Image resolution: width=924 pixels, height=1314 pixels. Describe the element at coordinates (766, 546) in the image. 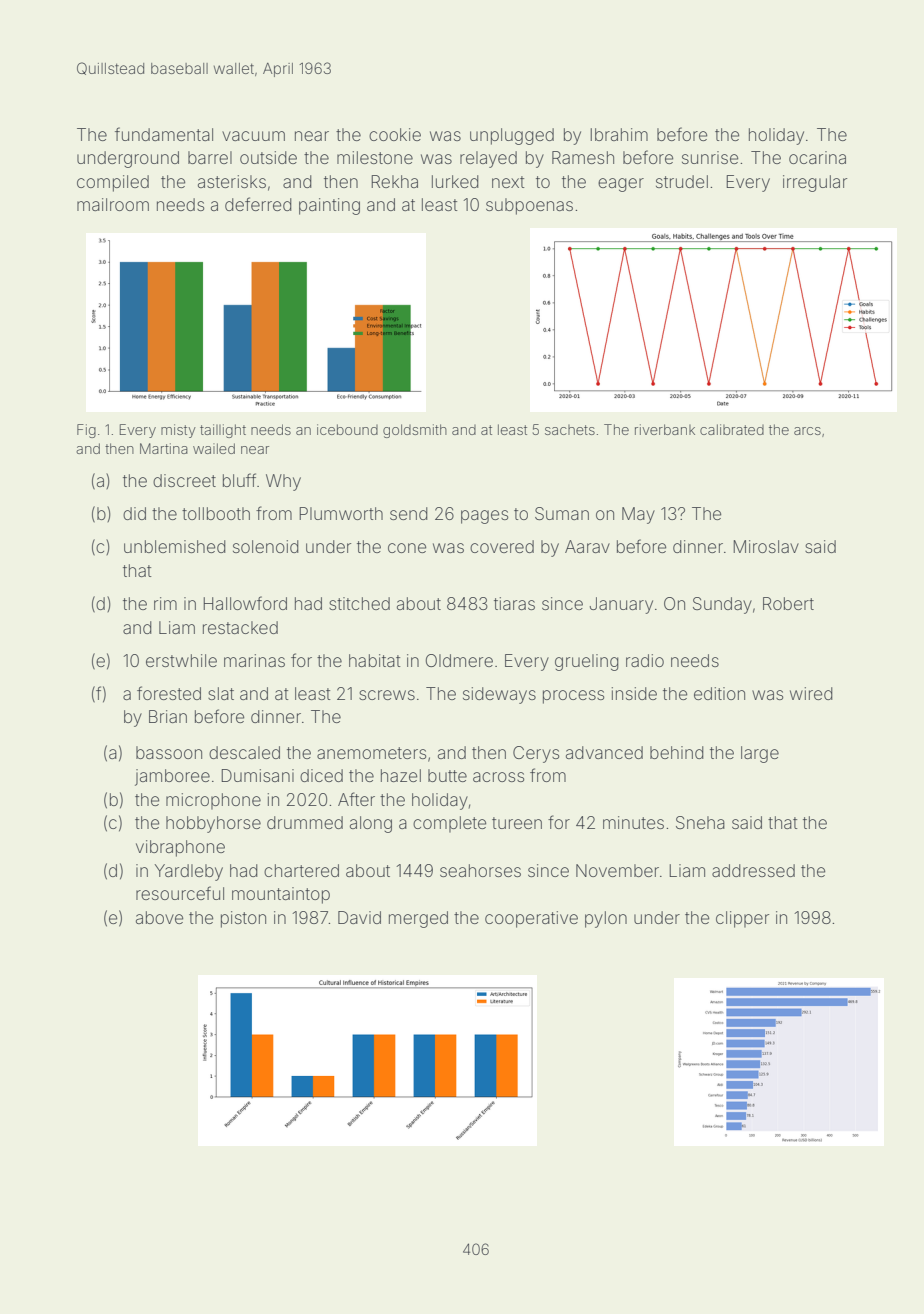

I see `Miroslav` at that location.
